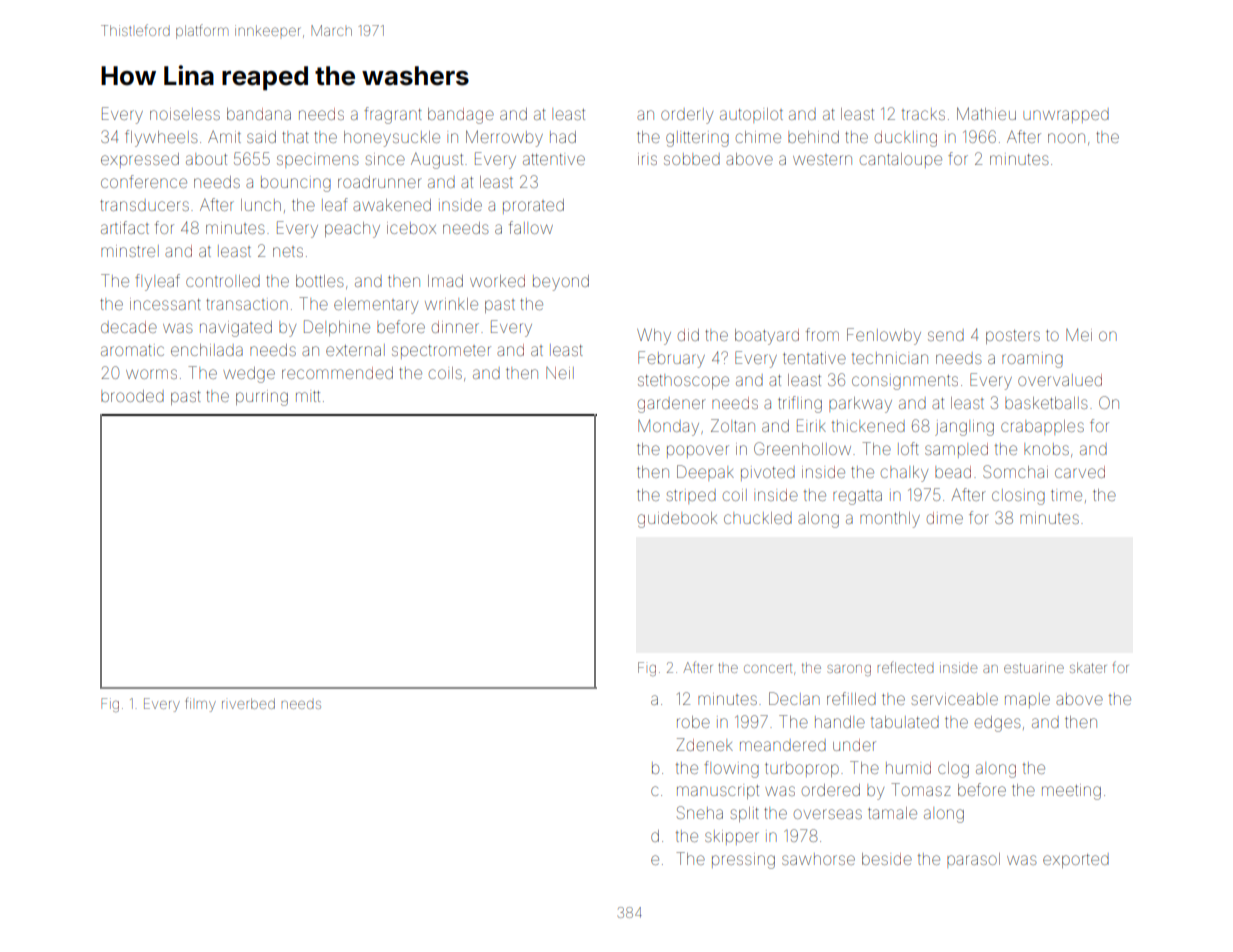 Image resolution: width=1233 pixels, height=952 pixels. What do you see at coordinates (905, 667) in the screenshot?
I see `reflected` at bounding box center [905, 667].
